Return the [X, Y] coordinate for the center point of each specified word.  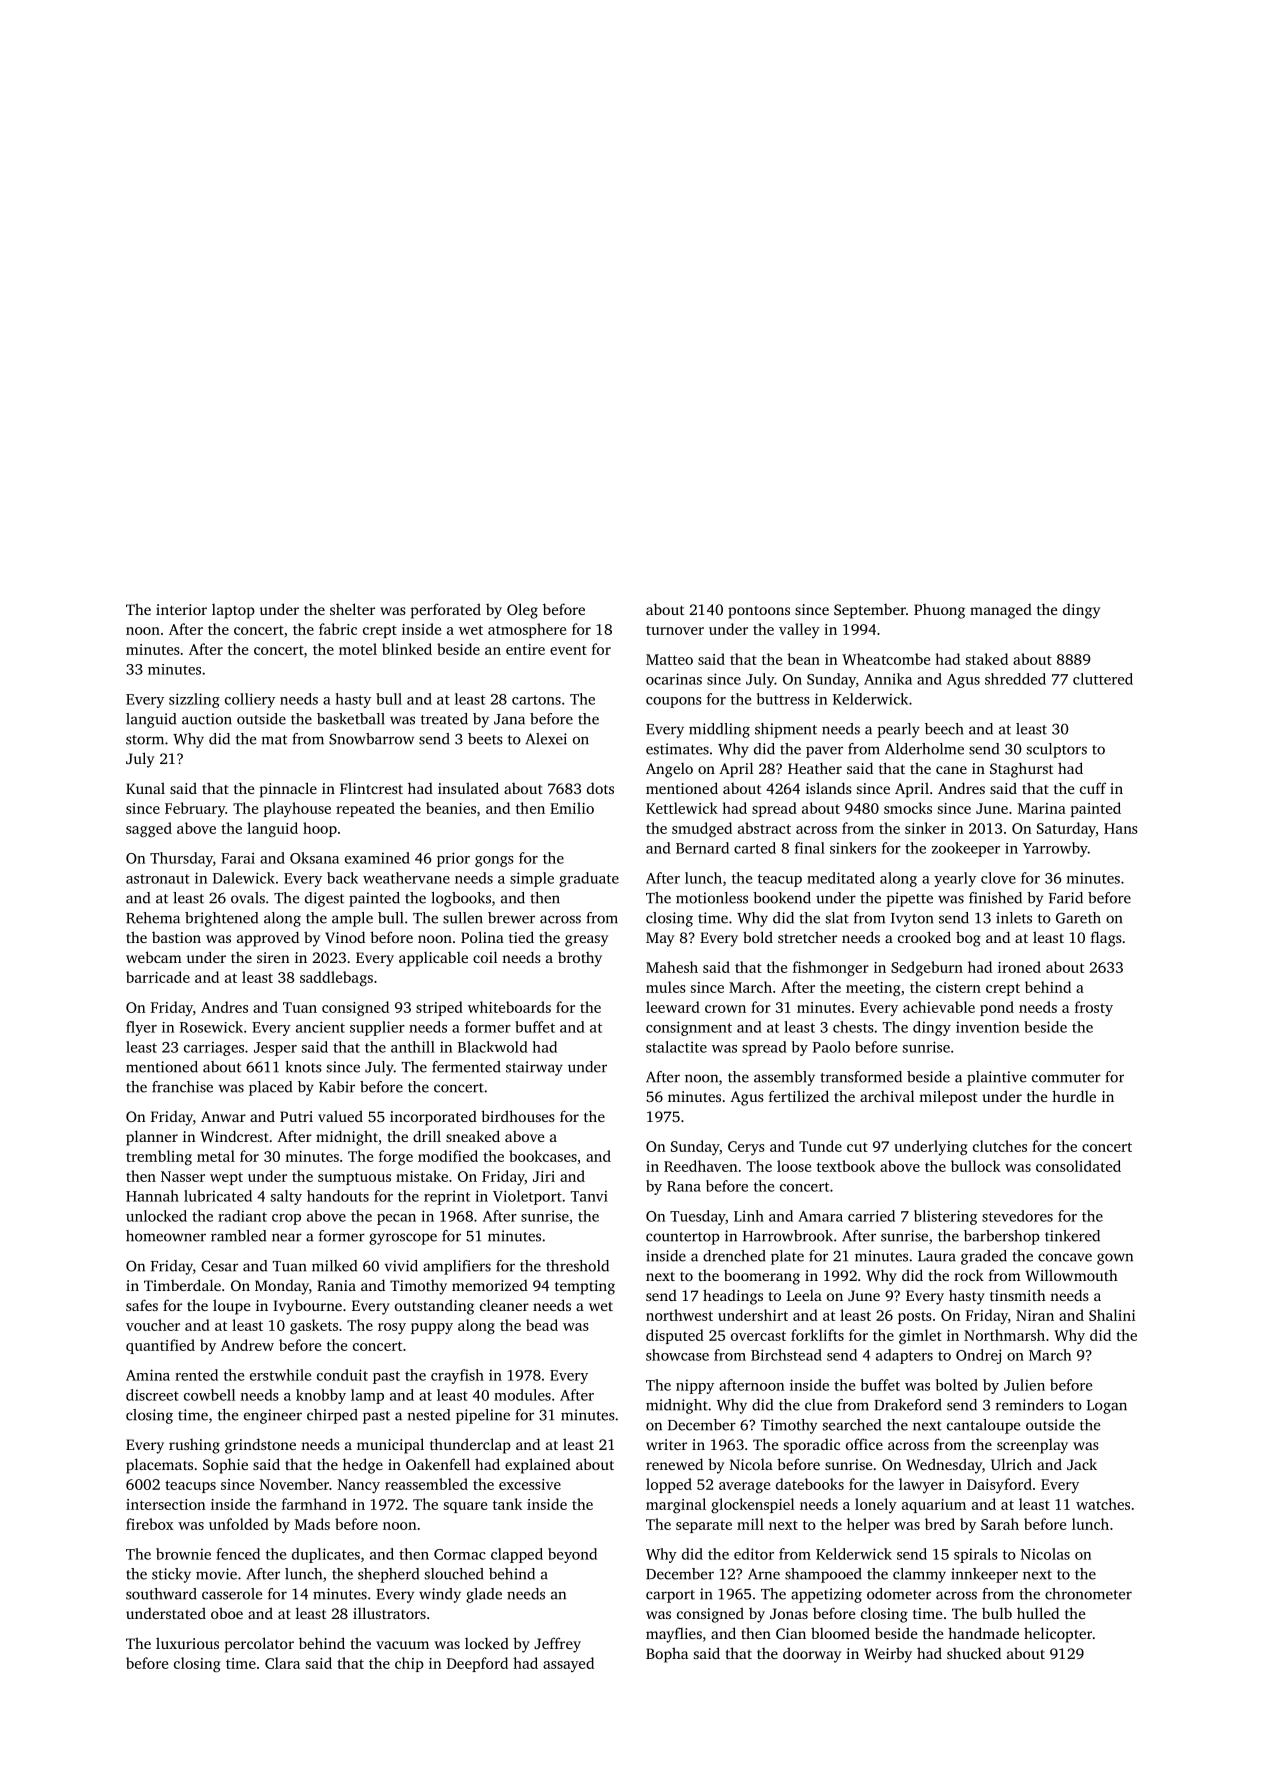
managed [1001, 611]
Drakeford [908, 1405]
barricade [158, 977]
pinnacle [288, 790]
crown [725, 1009]
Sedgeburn [927, 968]
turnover [675, 630]
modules [522, 1395]
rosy [392, 1328]
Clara [282, 1663]
